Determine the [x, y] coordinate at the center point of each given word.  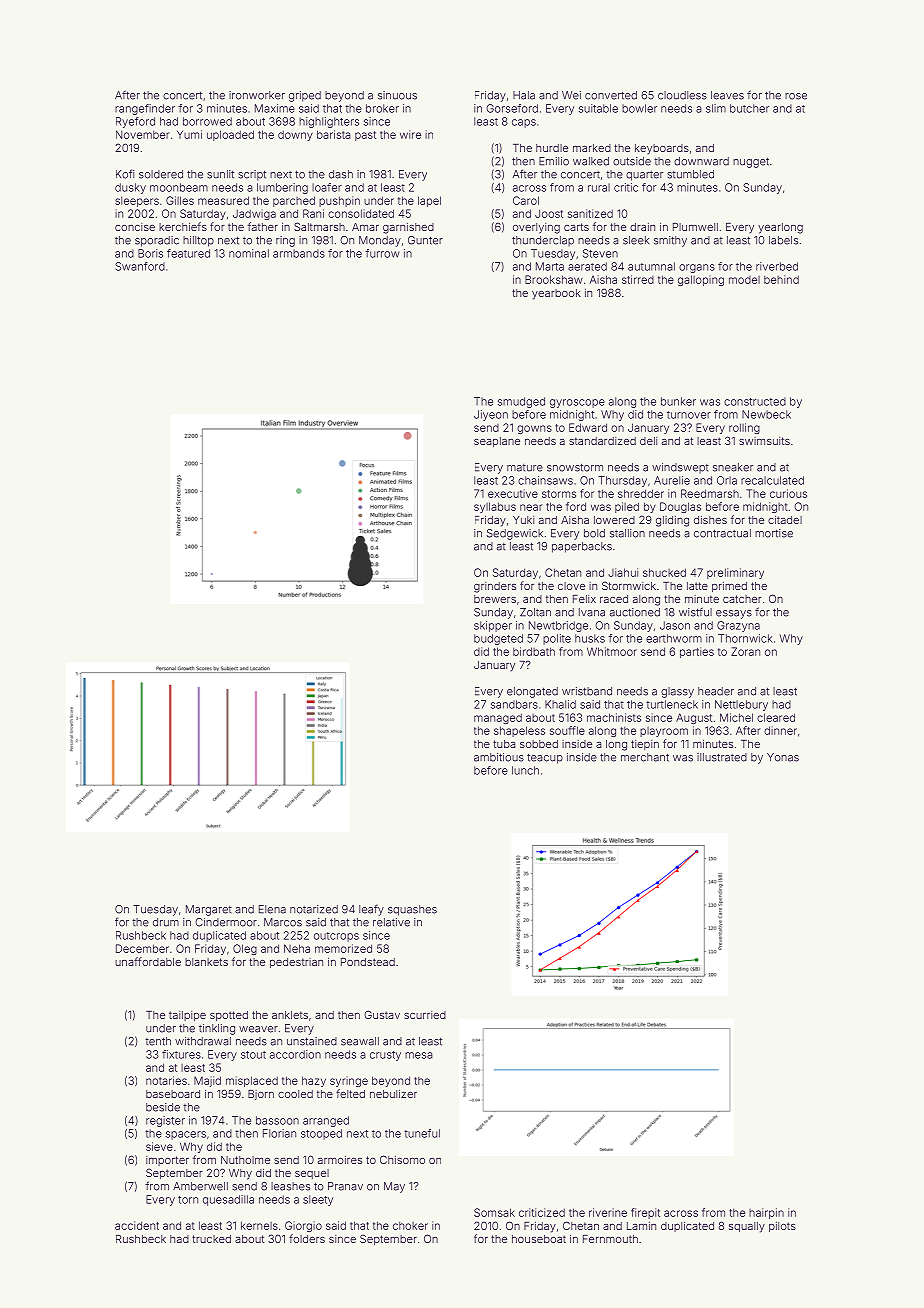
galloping [701, 280]
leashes [290, 1186]
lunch [525, 770]
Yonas [783, 757]
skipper [493, 626]
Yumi [189, 134]
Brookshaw [553, 279]
